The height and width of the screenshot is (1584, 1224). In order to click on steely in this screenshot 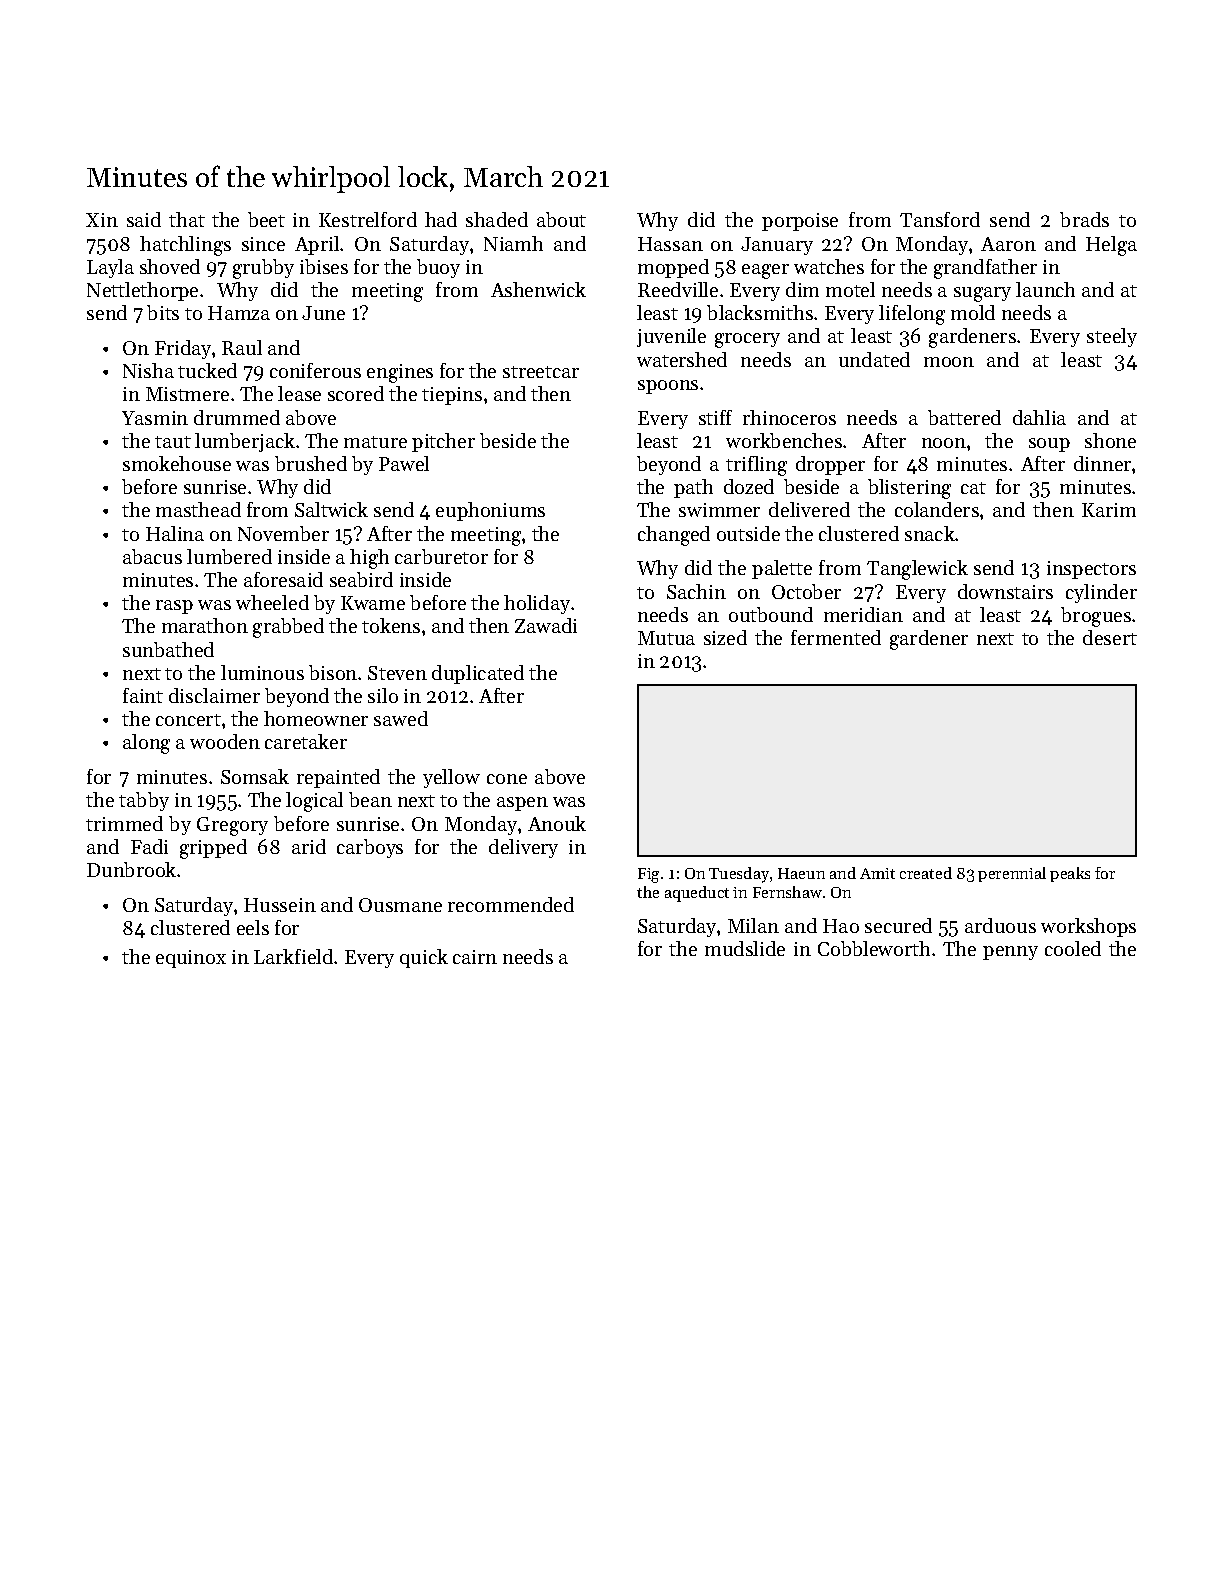, I will do `click(1112, 337)`.
